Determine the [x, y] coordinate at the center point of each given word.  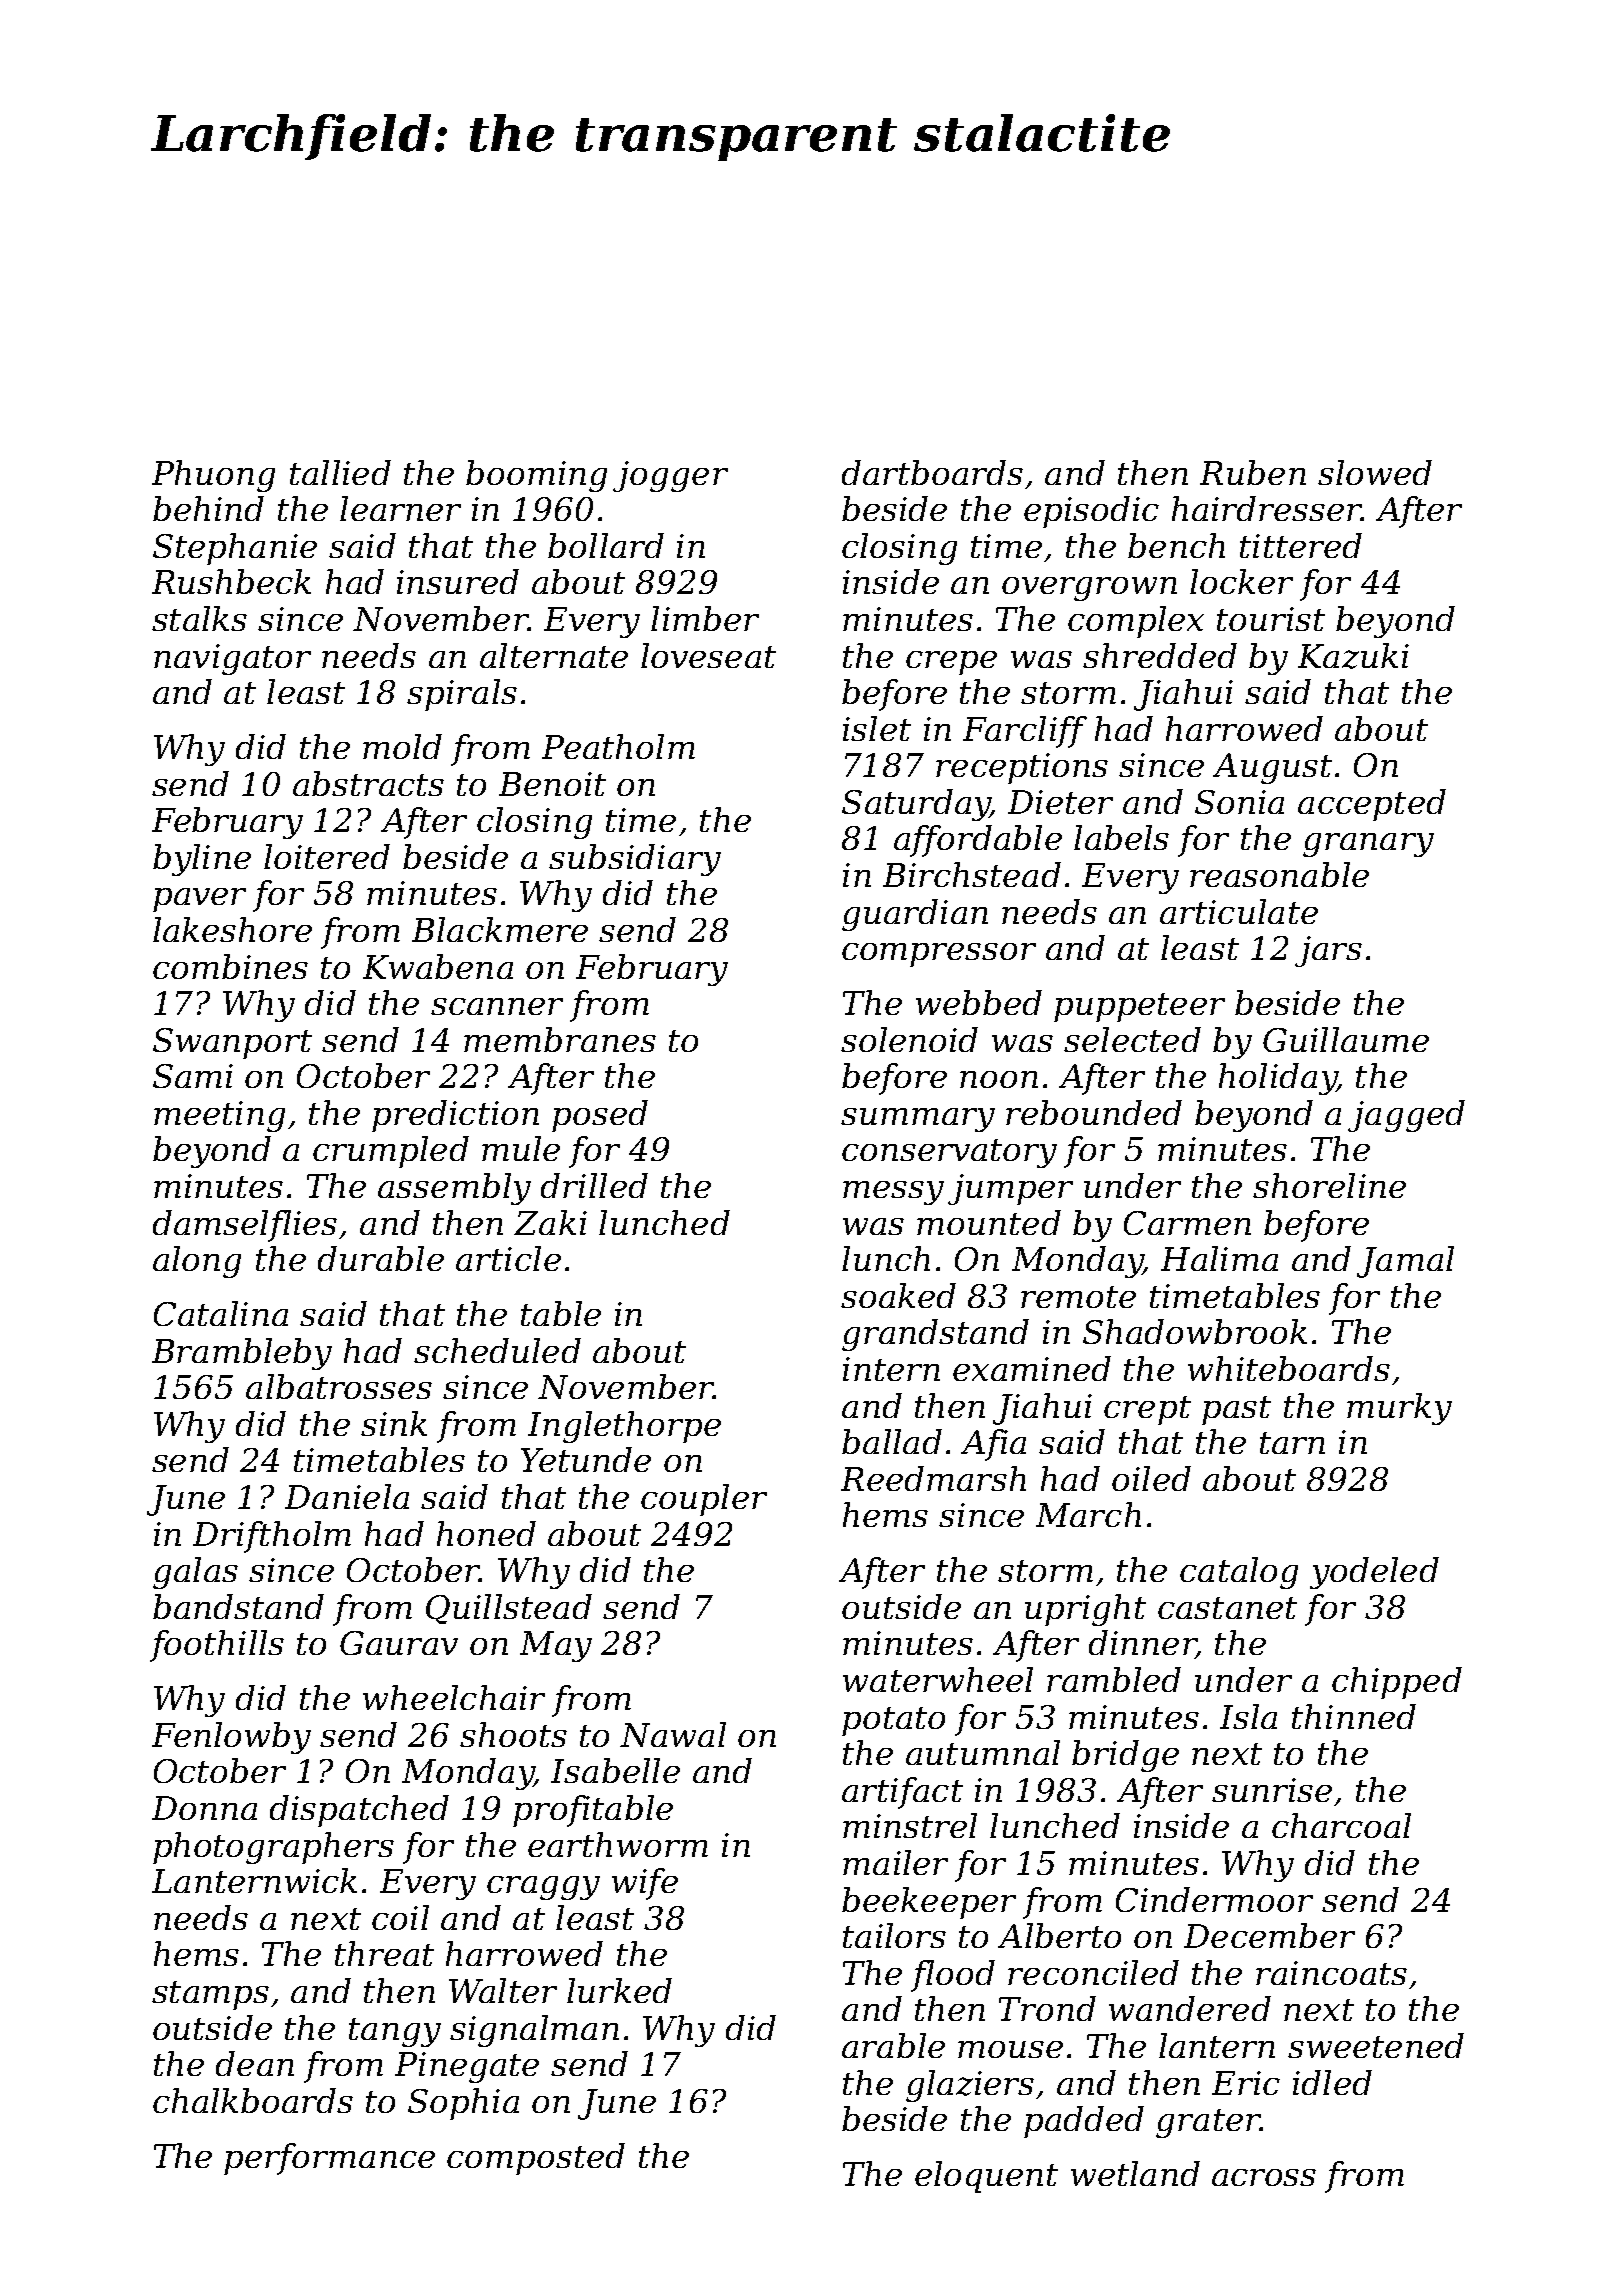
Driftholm [272, 1537]
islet [877, 728]
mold [402, 746]
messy [893, 1193]
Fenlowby [231, 1738]
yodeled [1374, 1573]
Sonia [1239, 802]
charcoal [1341, 1825]
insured [458, 581]
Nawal [673, 1734]
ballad [892, 1441]
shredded [1160, 655]
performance [329, 2159]
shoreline [1329, 1185]
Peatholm [618, 746]
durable [381, 1258]
